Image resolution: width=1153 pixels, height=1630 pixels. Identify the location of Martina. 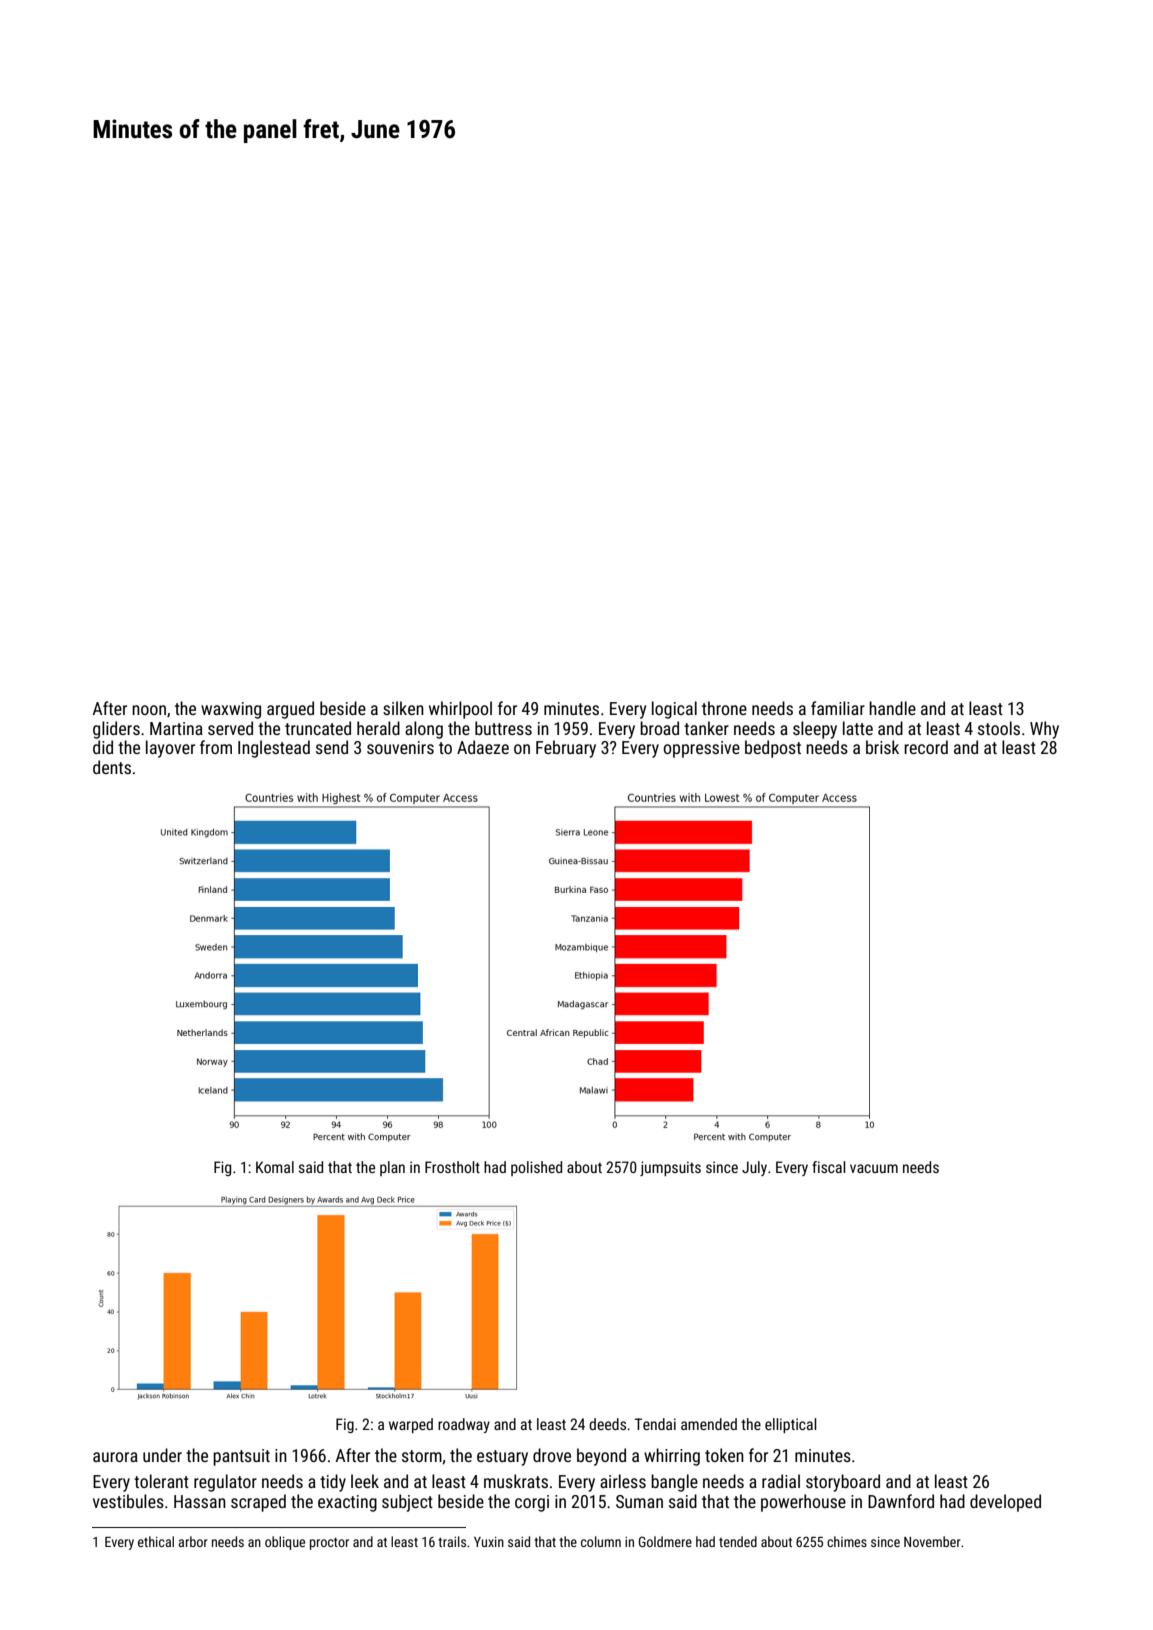
(176, 728).
